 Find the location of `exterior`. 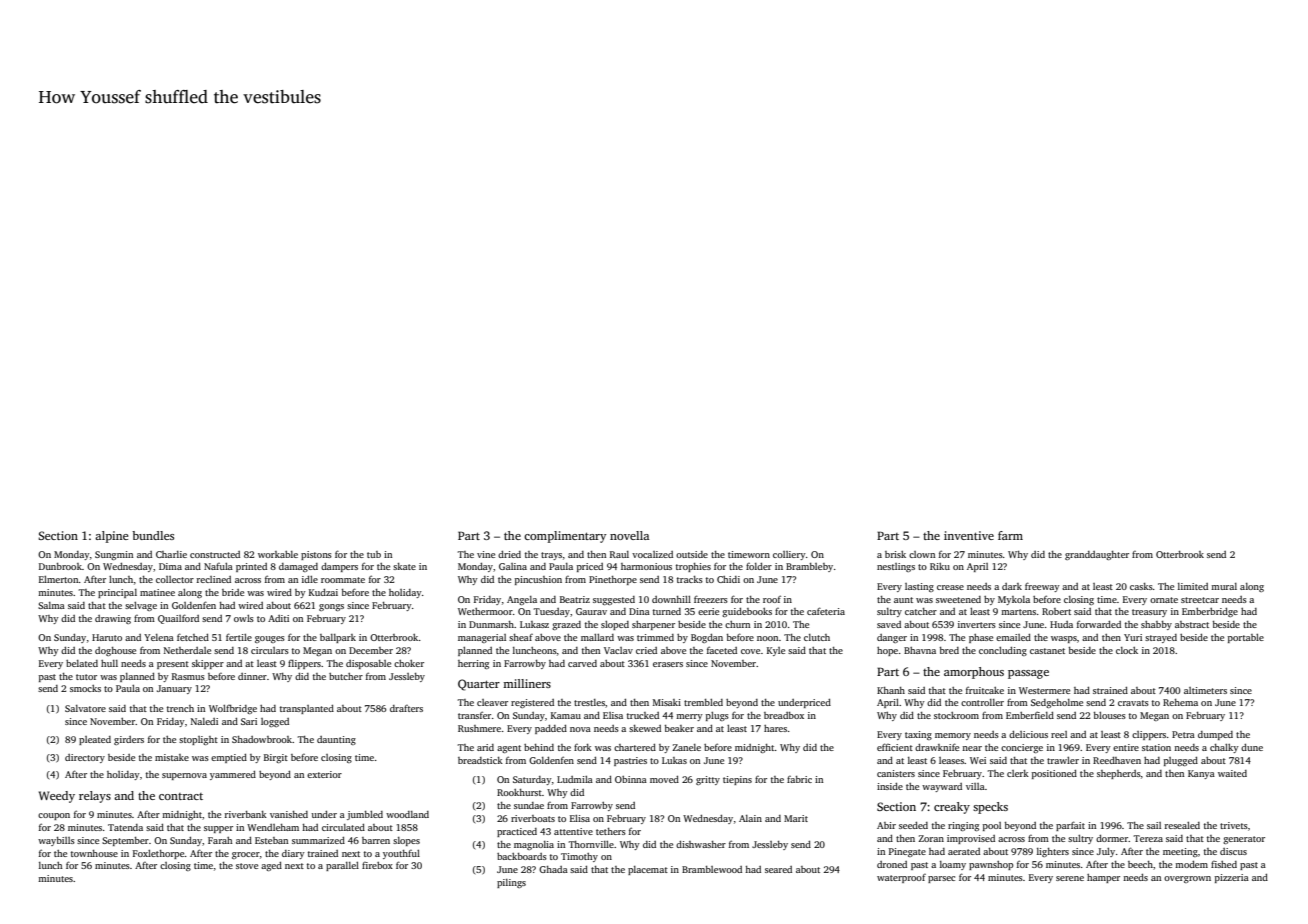

exterior is located at coordinates (324, 774).
